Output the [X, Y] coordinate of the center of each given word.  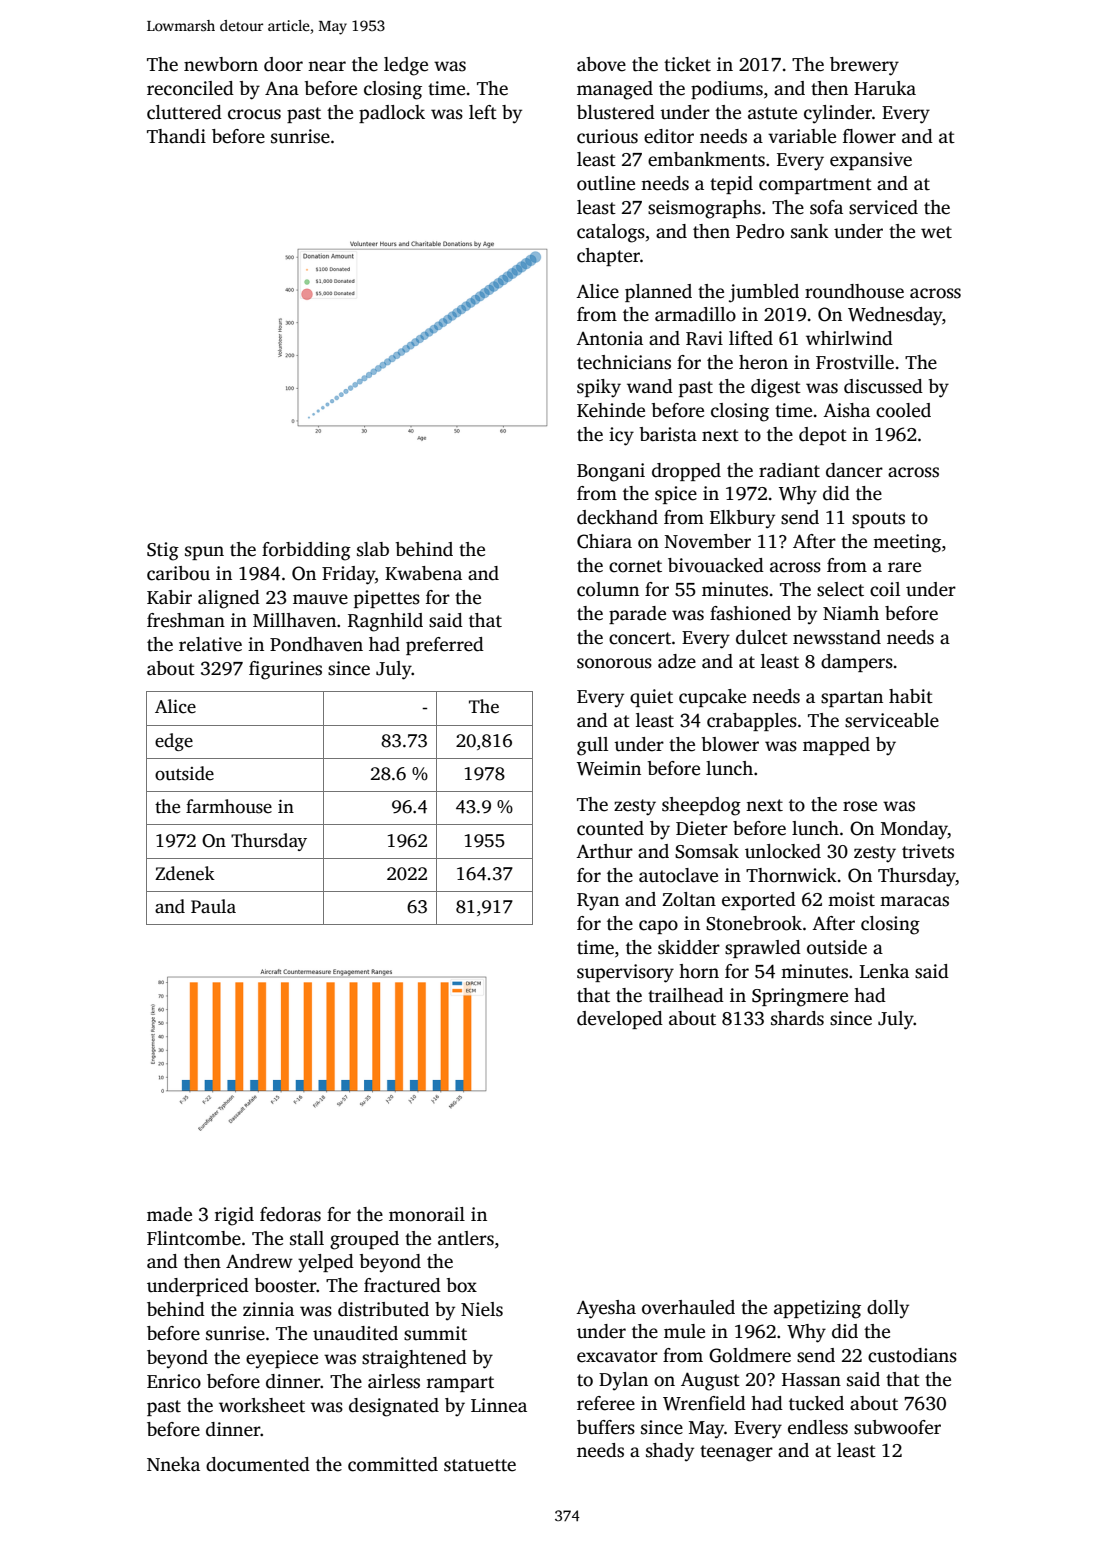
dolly [888, 1309]
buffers [606, 1427]
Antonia [609, 338]
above [601, 64]
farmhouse [229, 806]
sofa [826, 207]
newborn [221, 64]
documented [258, 1464]
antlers [466, 1238]
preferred [445, 646]
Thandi [176, 136]
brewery [864, 66]
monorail [427, 1214]
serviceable [892, 720]
